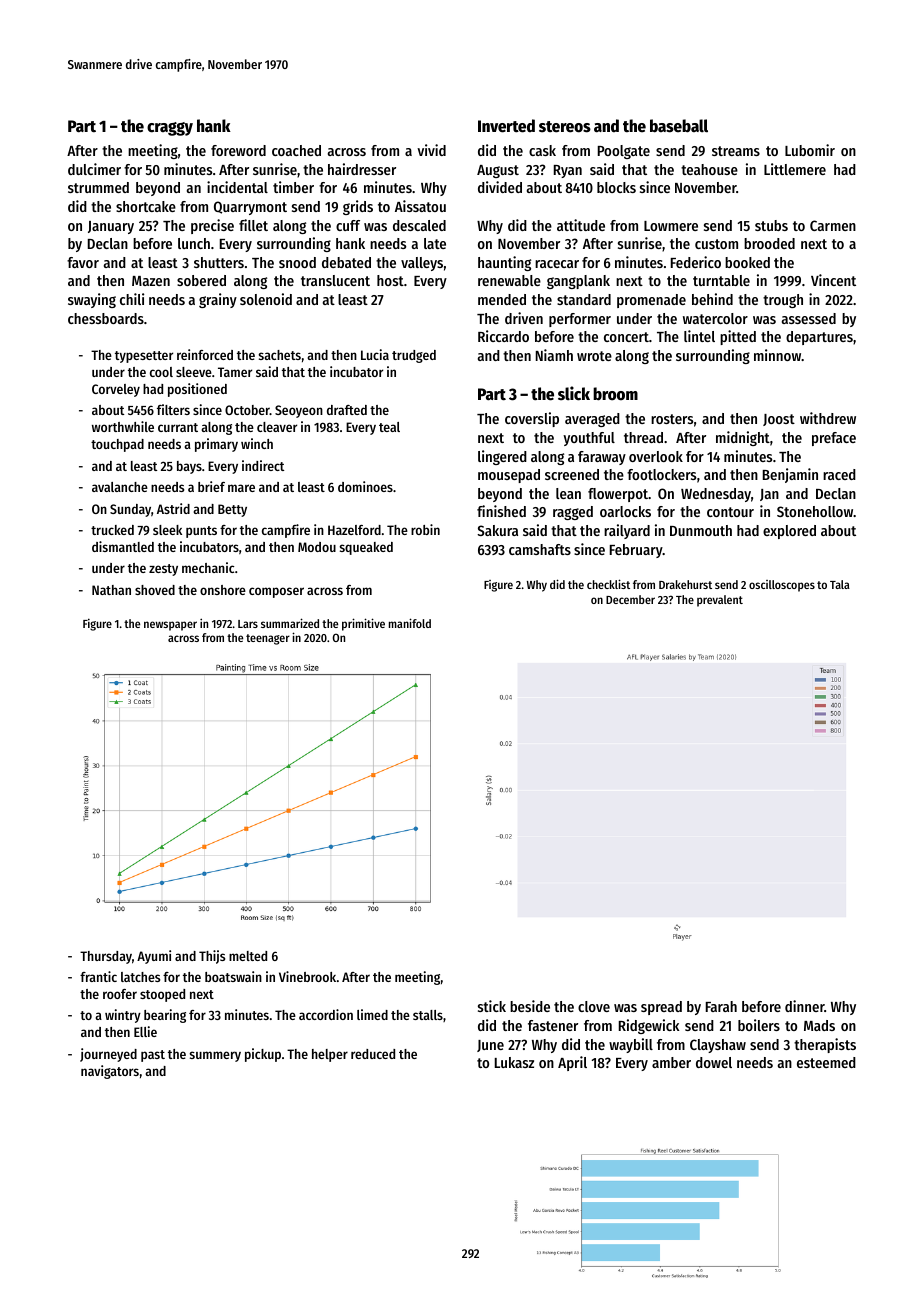  I want to click on summery, so click(215, 1056).
